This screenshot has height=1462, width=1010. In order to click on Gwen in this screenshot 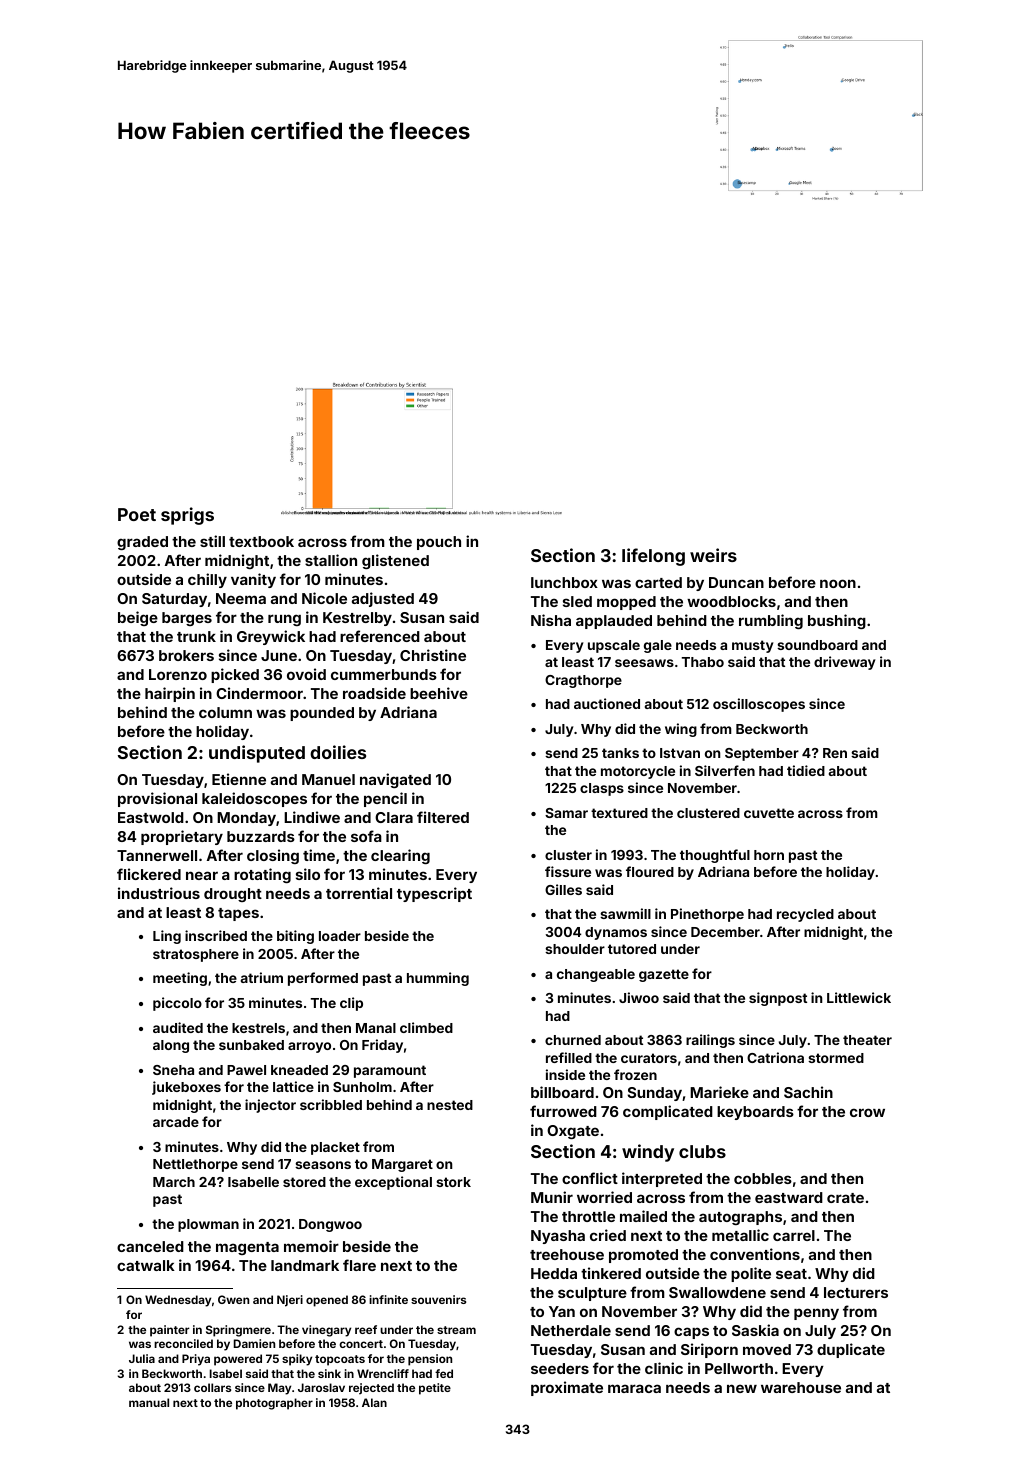, I will do `click(233, 1299)`.
